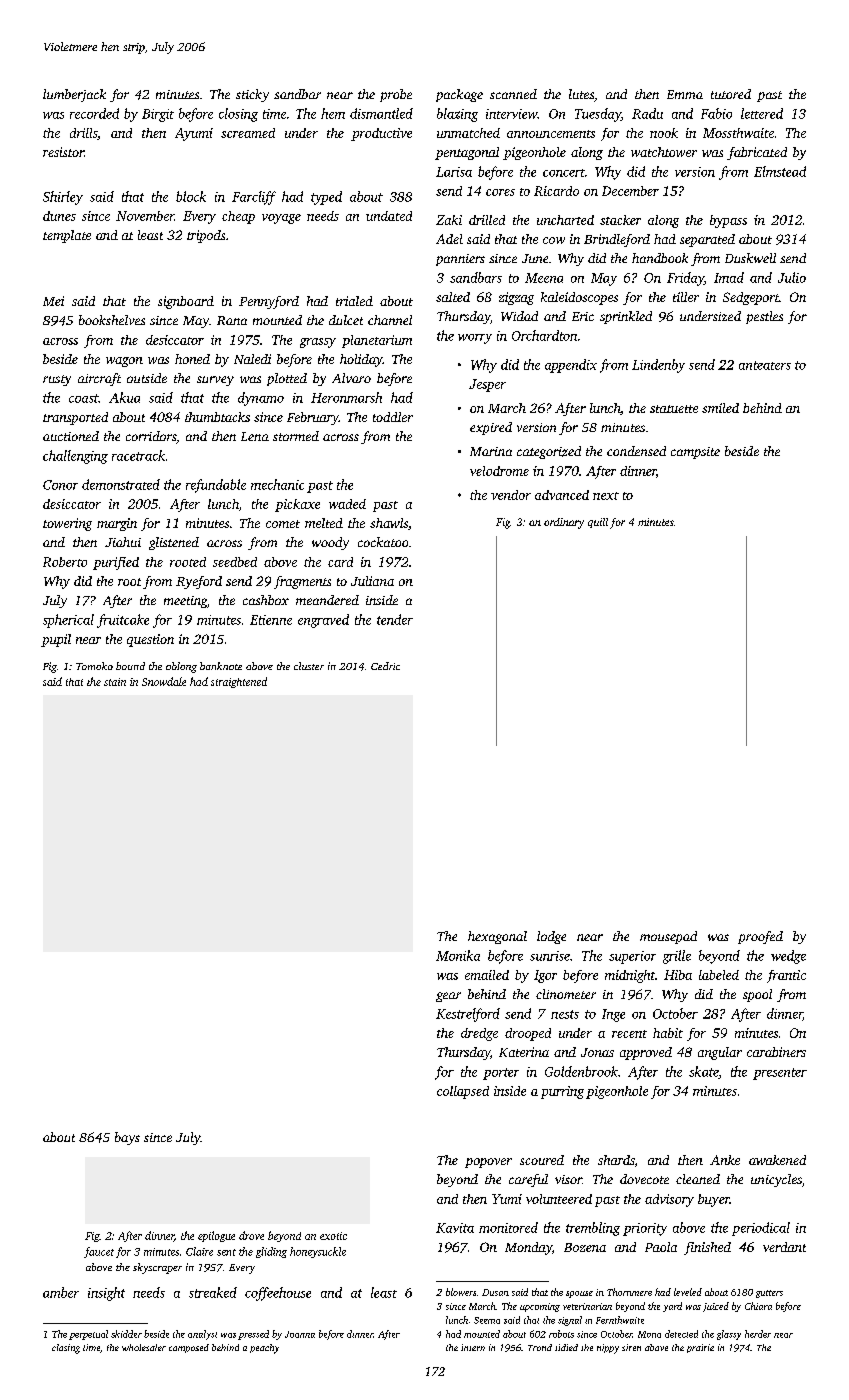 The image size is (849, 1400). Describe the element at coordinates (333, 113) in the image. I see `hem` at that location.
